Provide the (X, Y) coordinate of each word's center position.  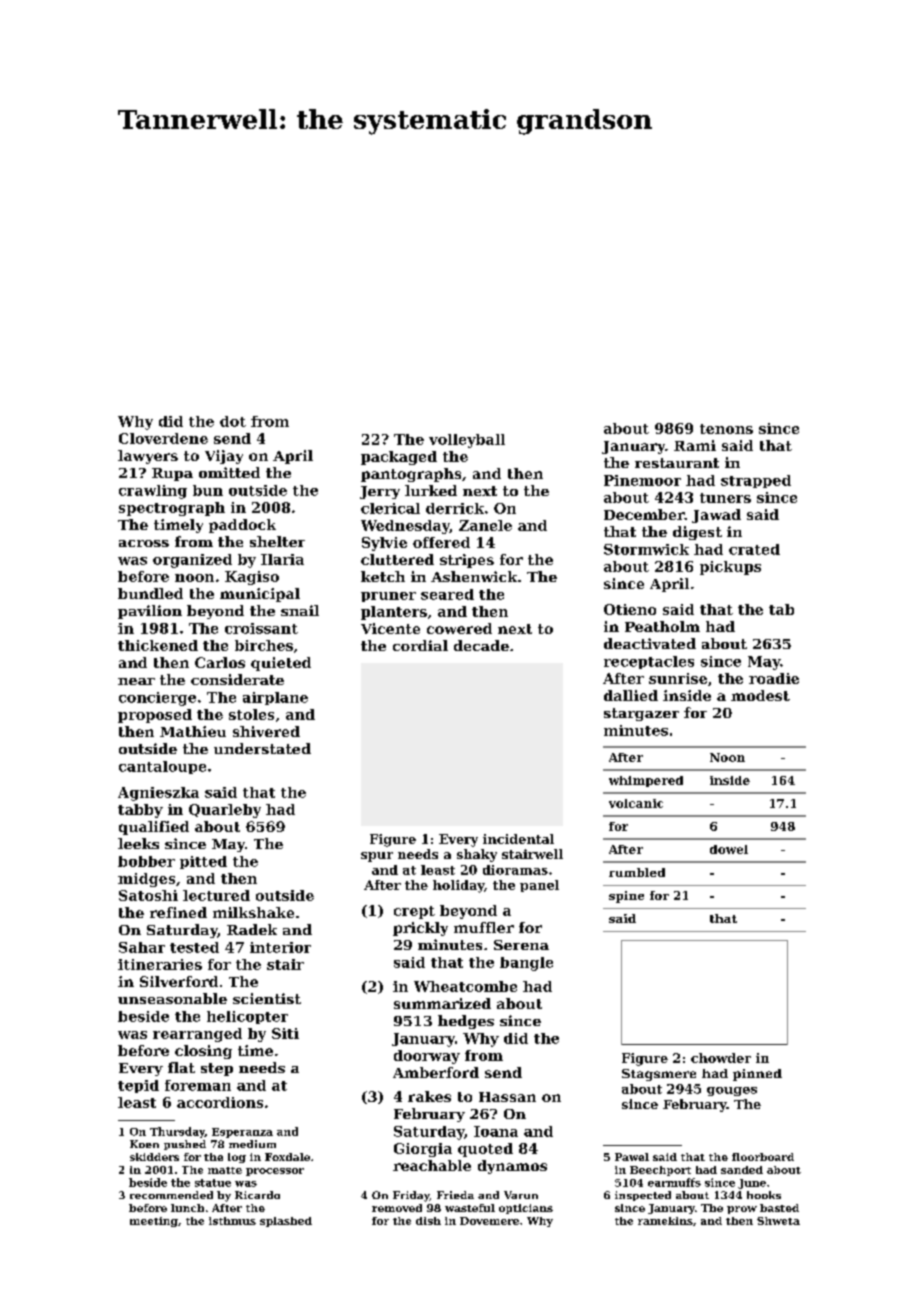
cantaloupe (162, 767)
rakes (429, 1096)
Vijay (224, 457)
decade (481, 645)
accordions (220, 1102)
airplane (275, 698)
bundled (150, 593)
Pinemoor (642, 480)
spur (377, 857)
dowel (729, 849)
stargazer (641, 714)
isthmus (232, 1221)
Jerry (380, 492)
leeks (138, 843)
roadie (774, 678)
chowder (721, 1058)
